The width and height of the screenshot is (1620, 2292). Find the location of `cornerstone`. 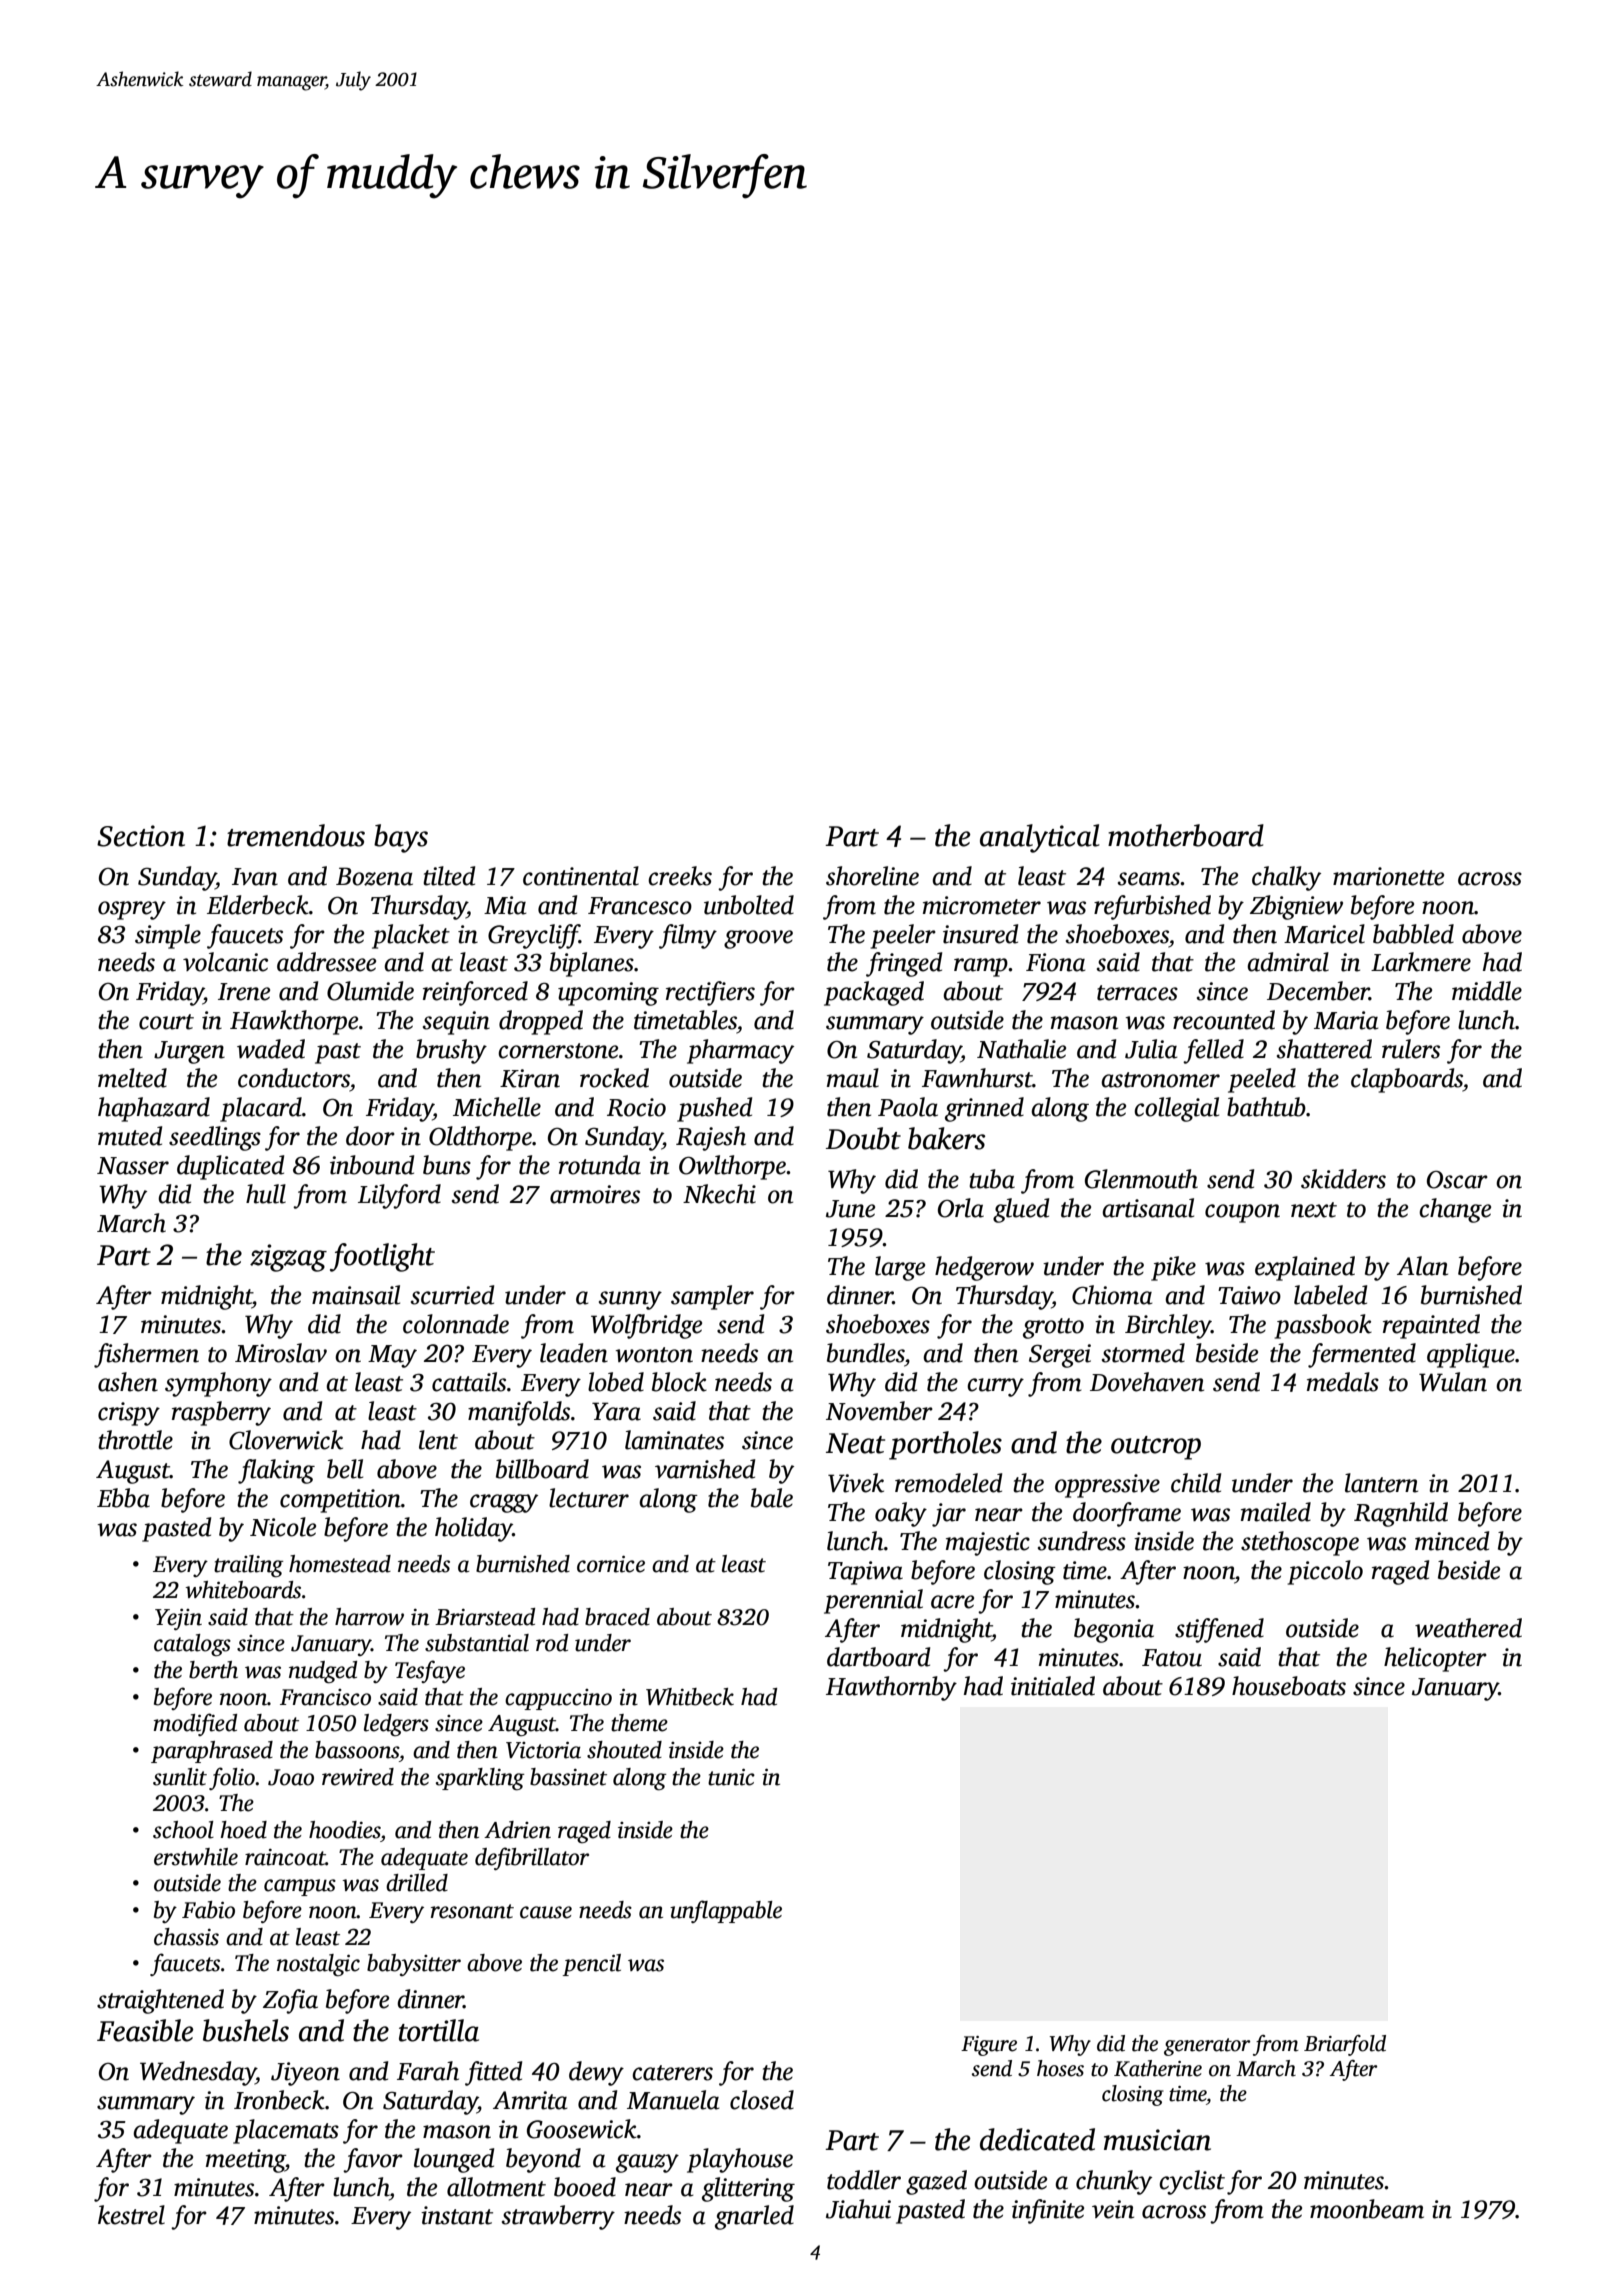

cornerstone is located at coordinates (558, 1051).
